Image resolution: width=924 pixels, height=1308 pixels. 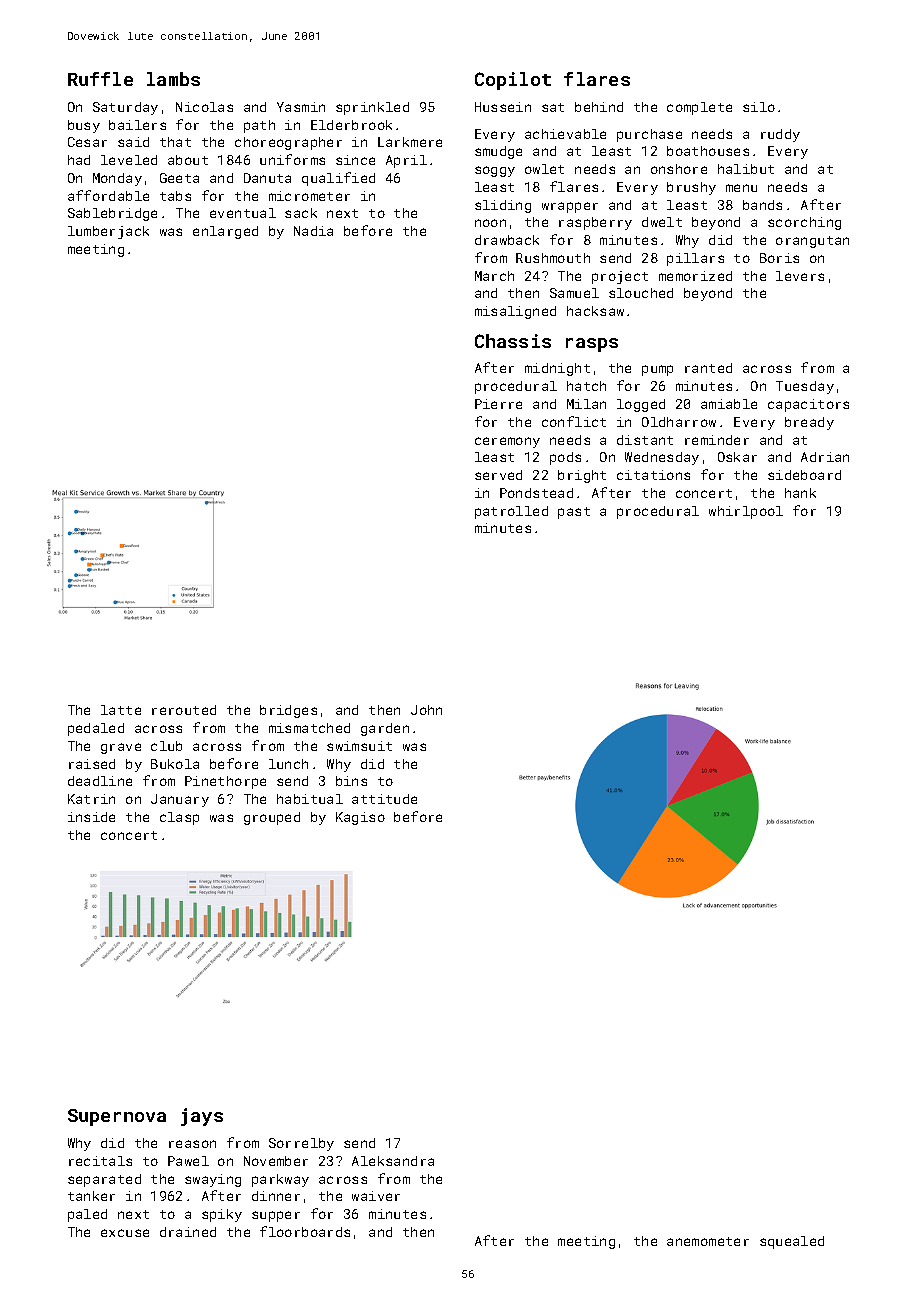 What do you see at coordinates (360, 818) in the document?
I see `Kagiso` at bounding box center [360, 818].
